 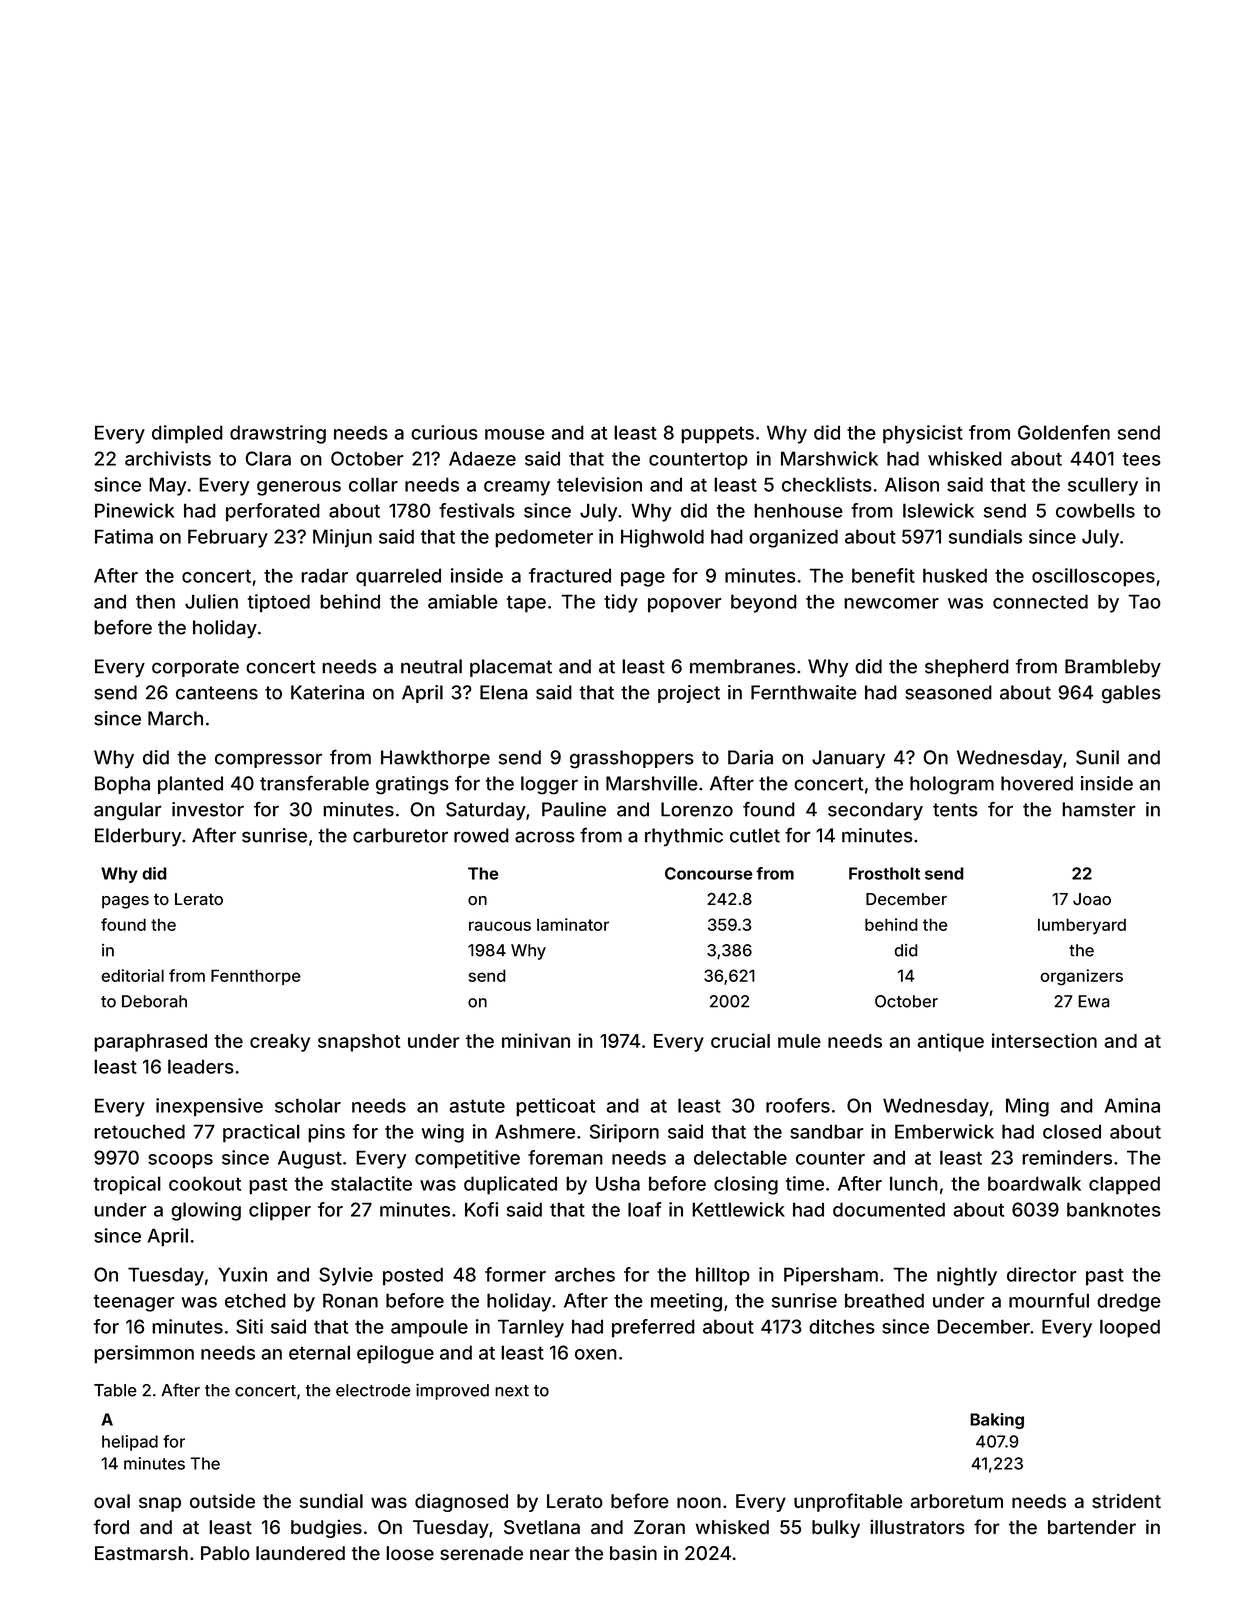 I want to click on Goldenfen, so click(x=1064, y=432).
